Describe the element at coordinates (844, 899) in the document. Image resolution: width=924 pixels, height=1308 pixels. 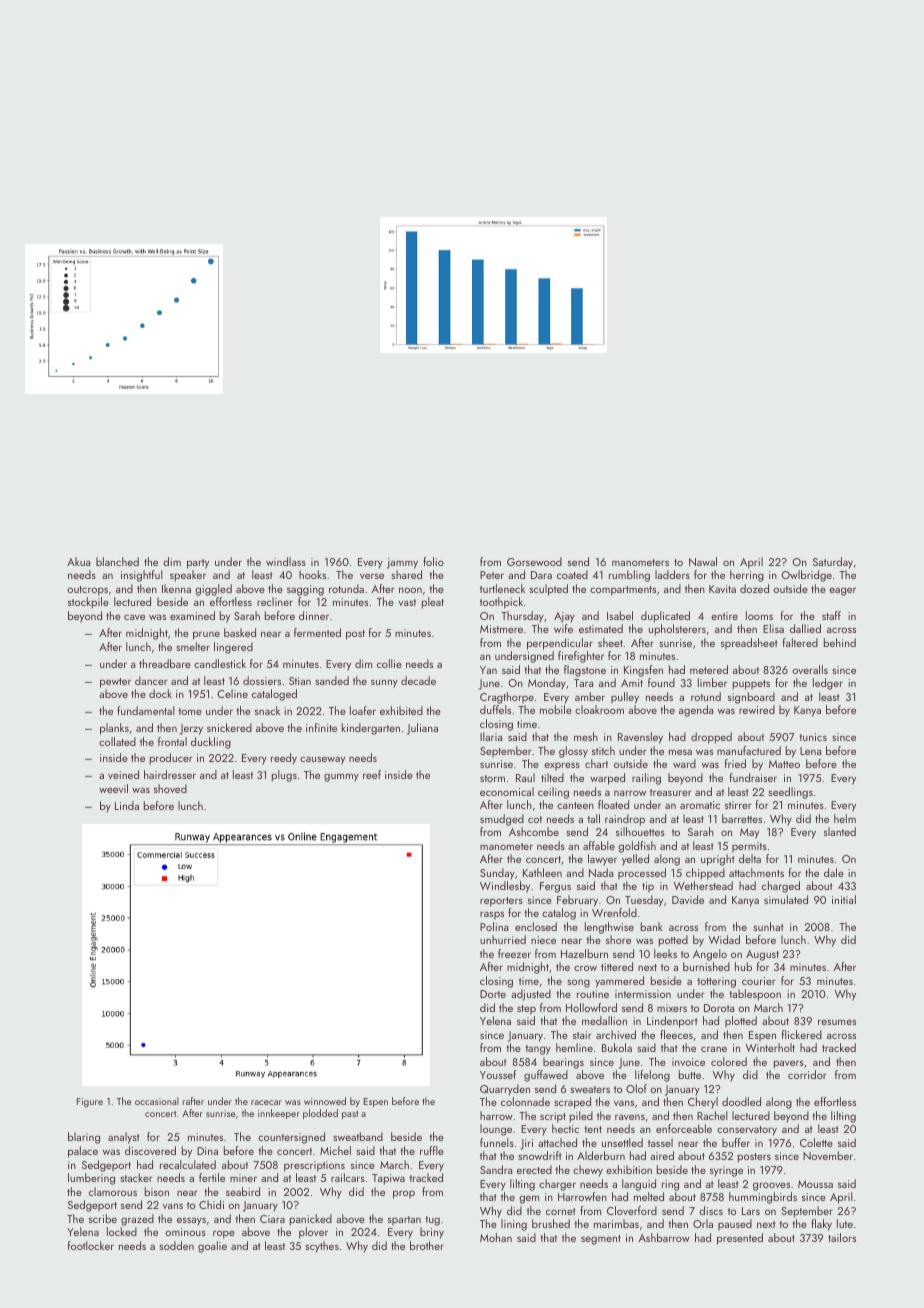
I see `initial` at that location.
